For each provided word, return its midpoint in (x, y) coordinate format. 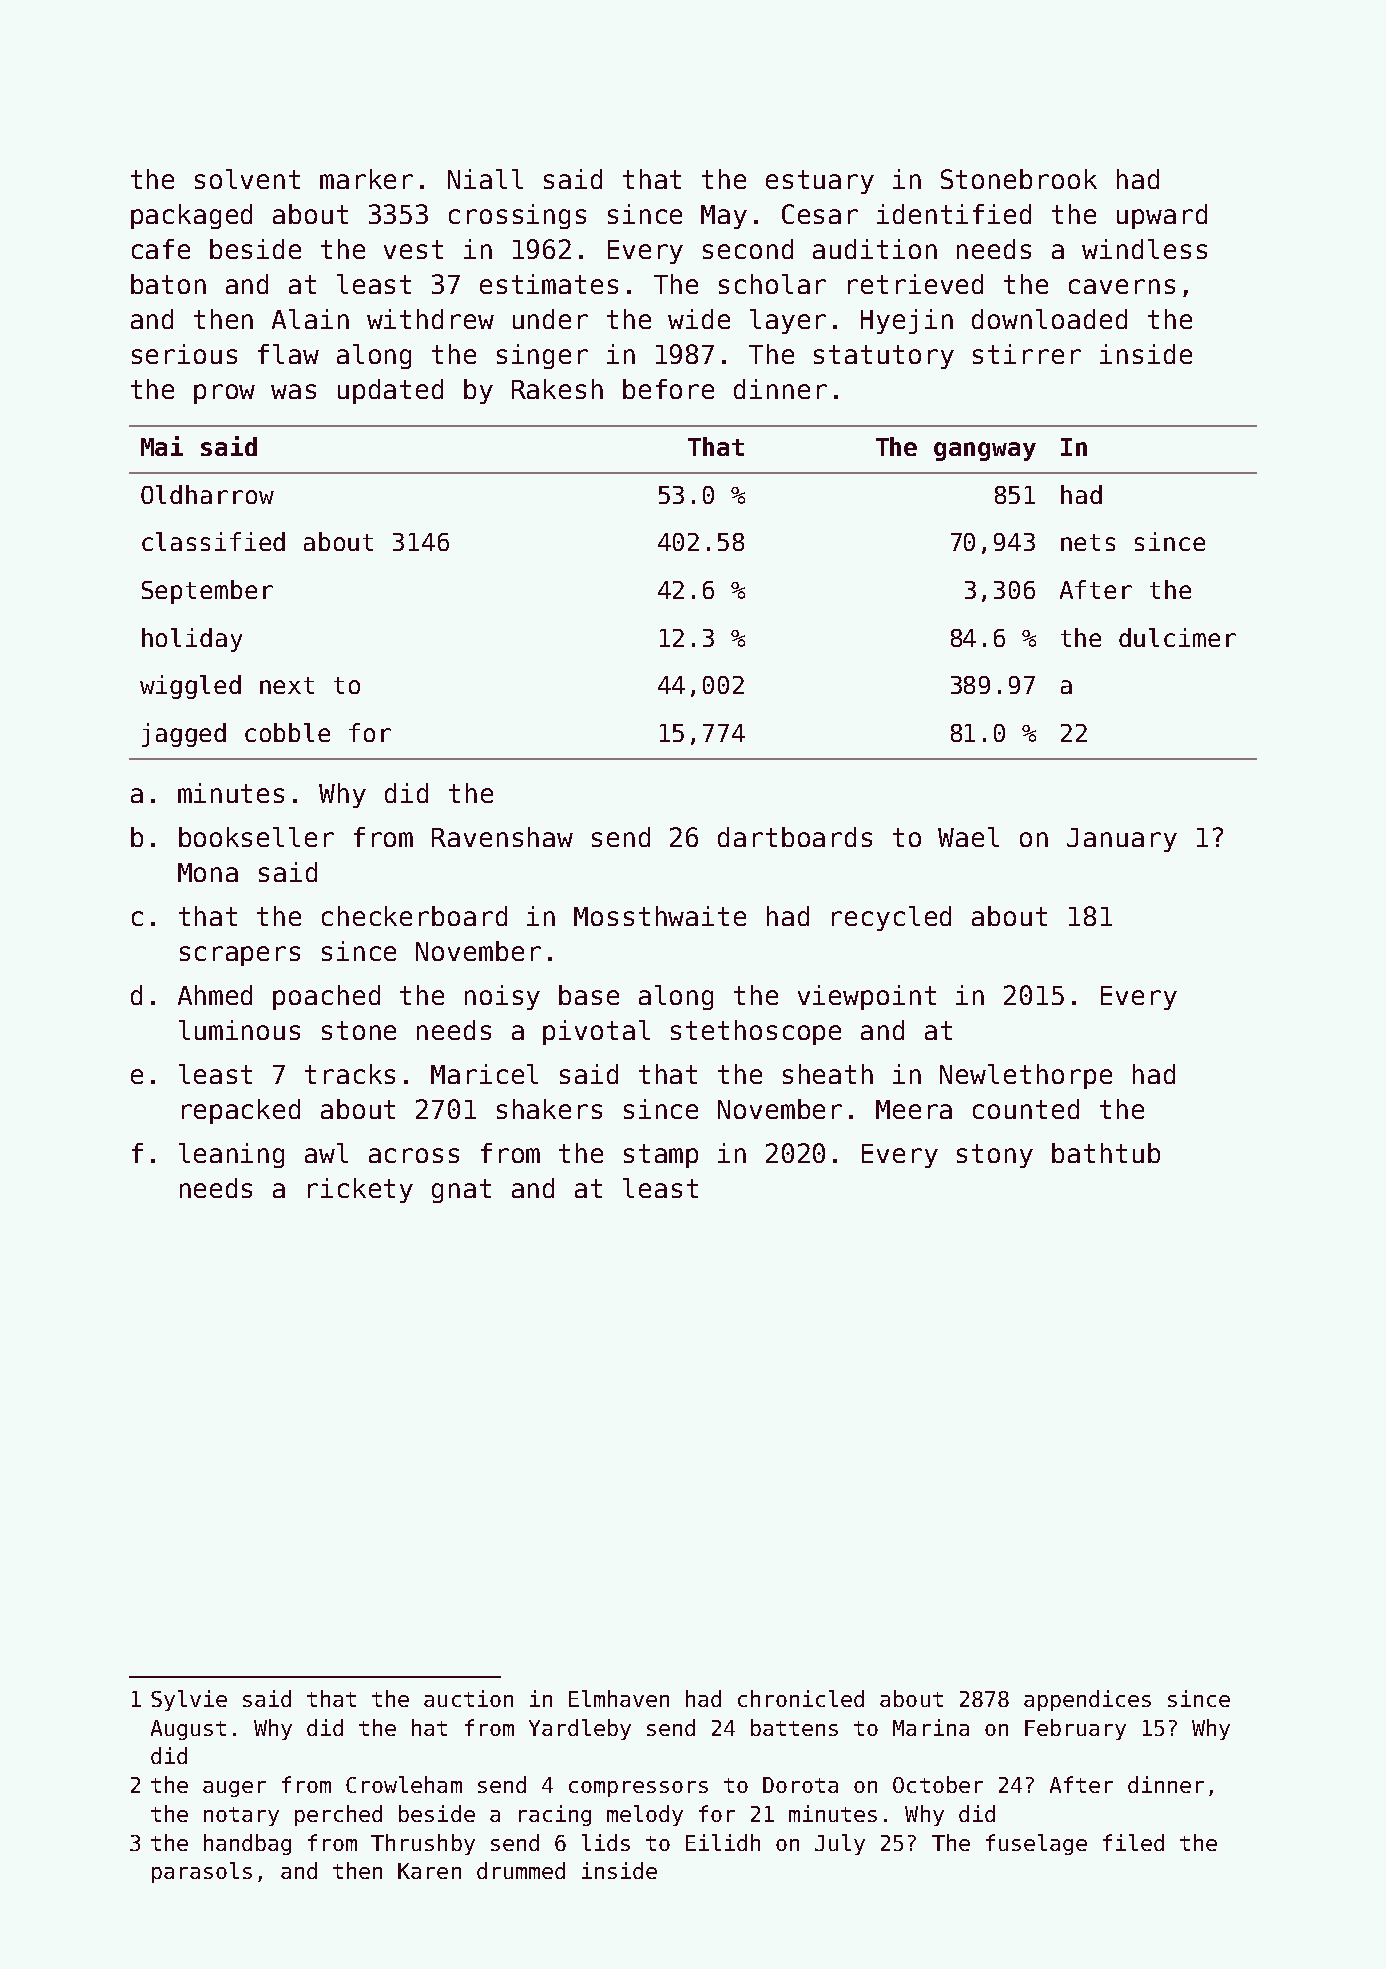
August (188, 1730)
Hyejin (907, 321)
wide (699, 319)
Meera (914, 1109)
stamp (661, 1156)
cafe (161, 249)
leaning (231, 1155)
